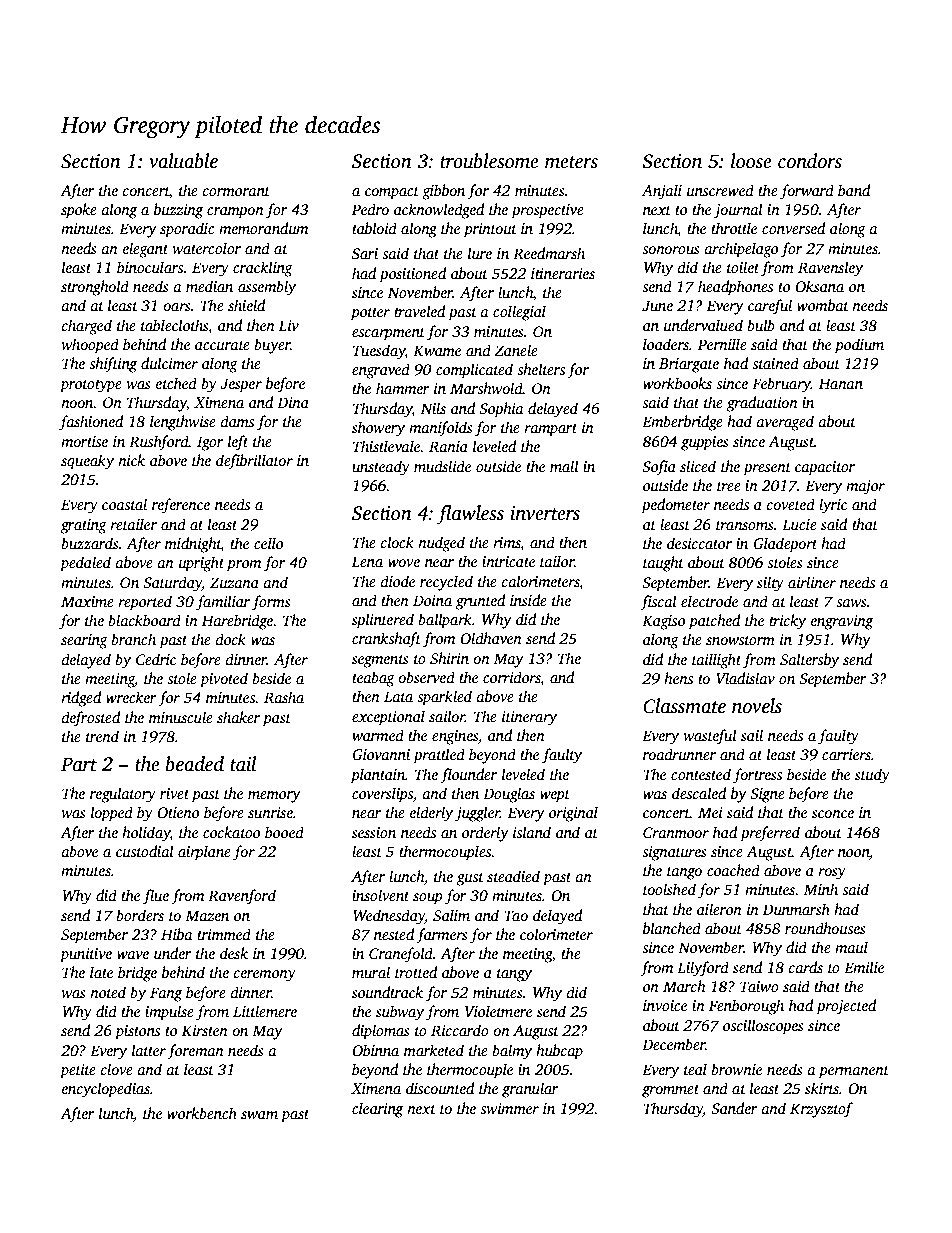 The width and height of the screenshot is (952, 1233). Describe the element at coordinates (234, 953) in the screenshot. I see `desk` at that location.
